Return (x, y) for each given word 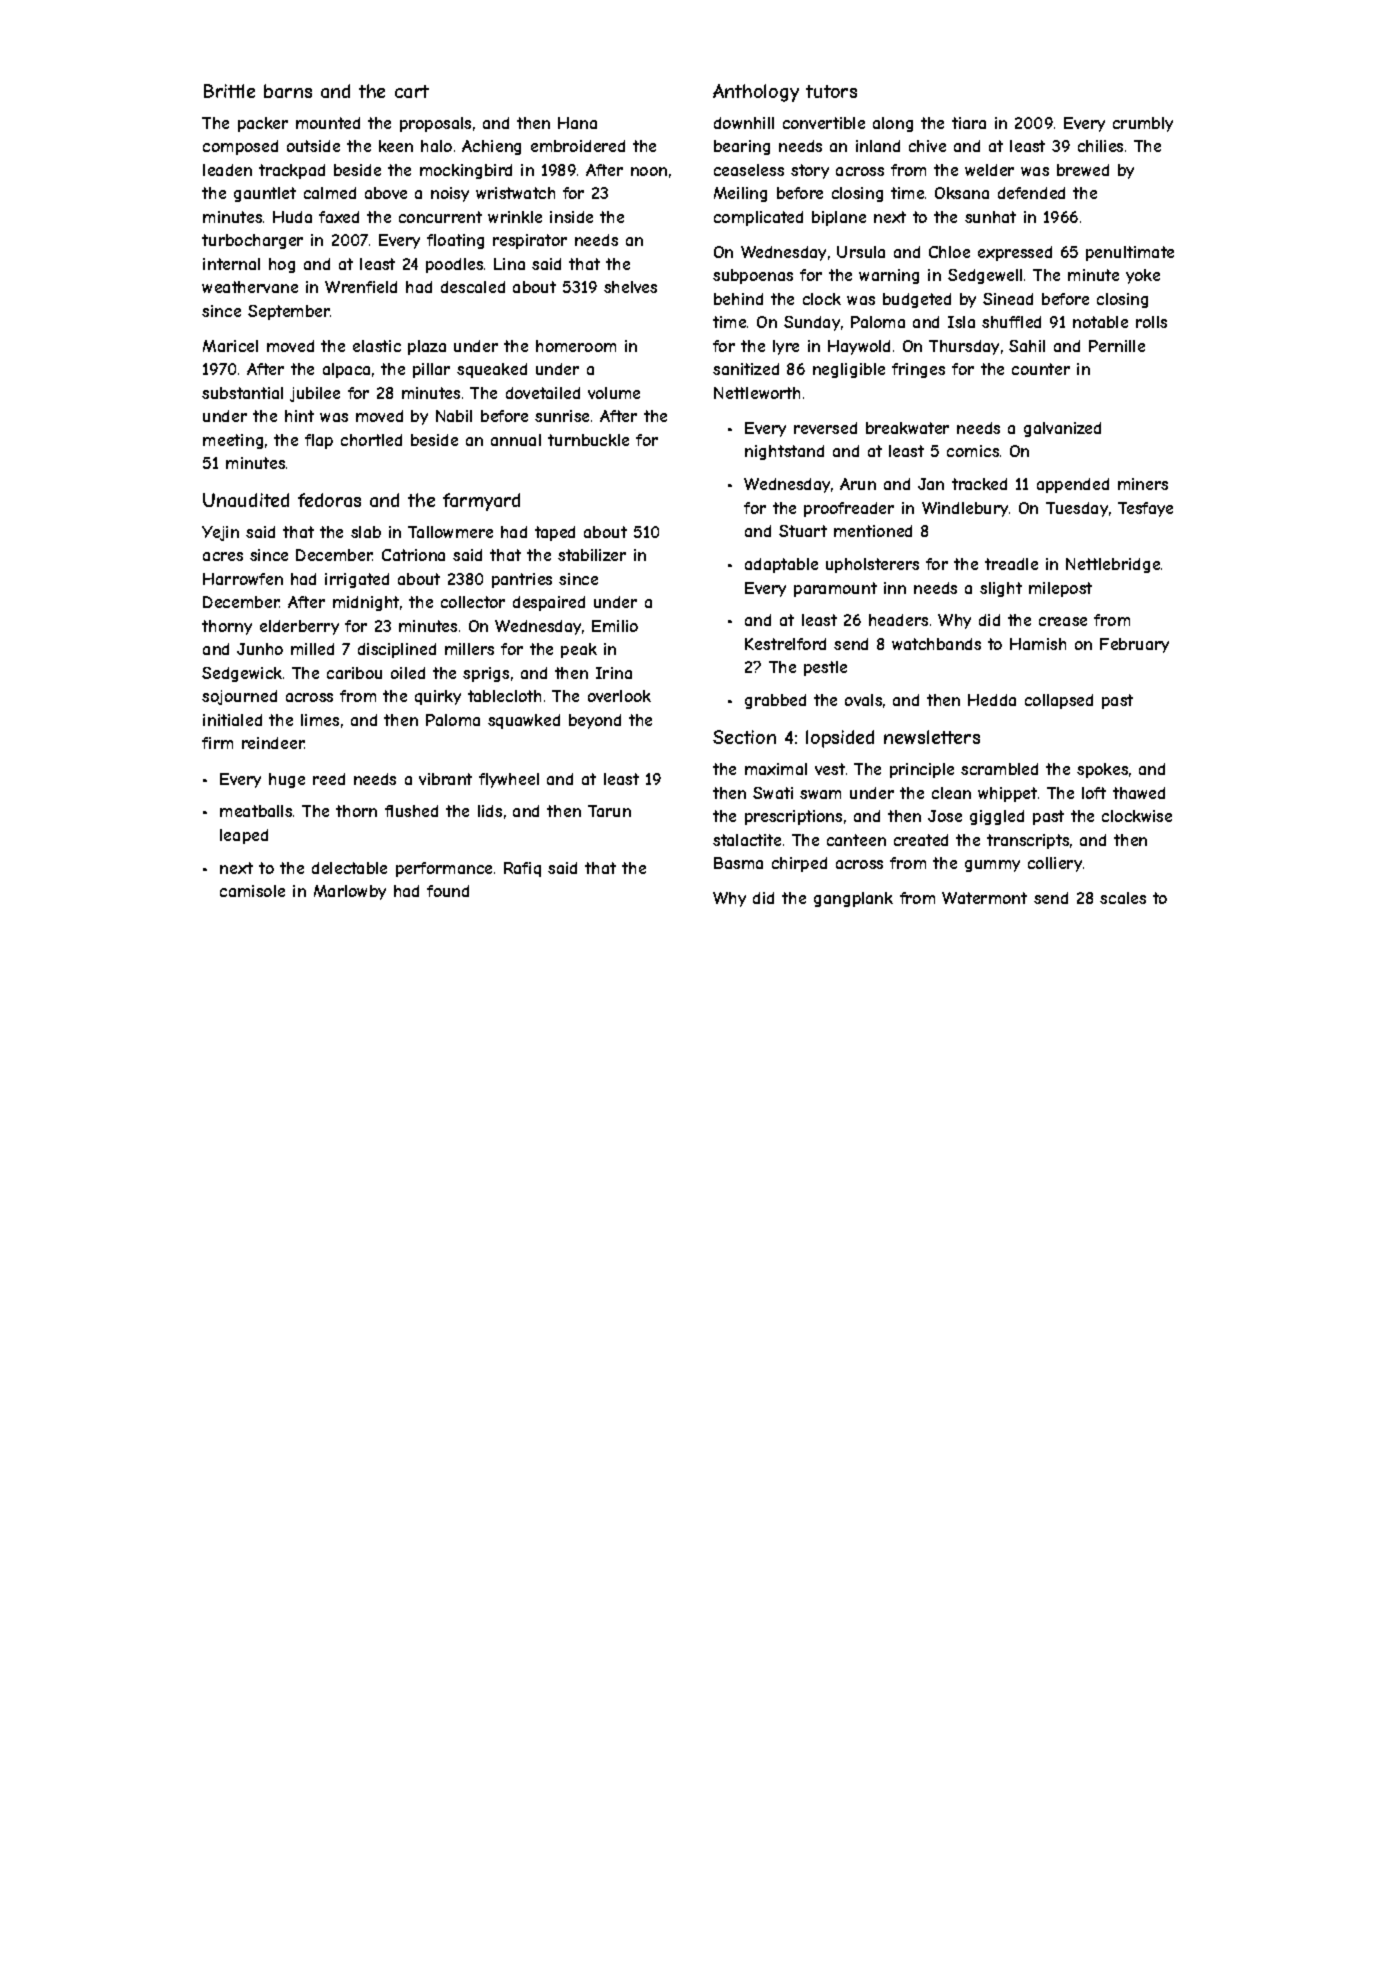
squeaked (492, 370)
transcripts (1028, 841)
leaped (244, 836)
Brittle (229, 91)
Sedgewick (242, 674)
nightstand (784, 452)
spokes (1102, 770)
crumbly (1143, 124)
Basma (738, 863)
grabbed (775, 701)
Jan (931, 484)
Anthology (756, 93)
